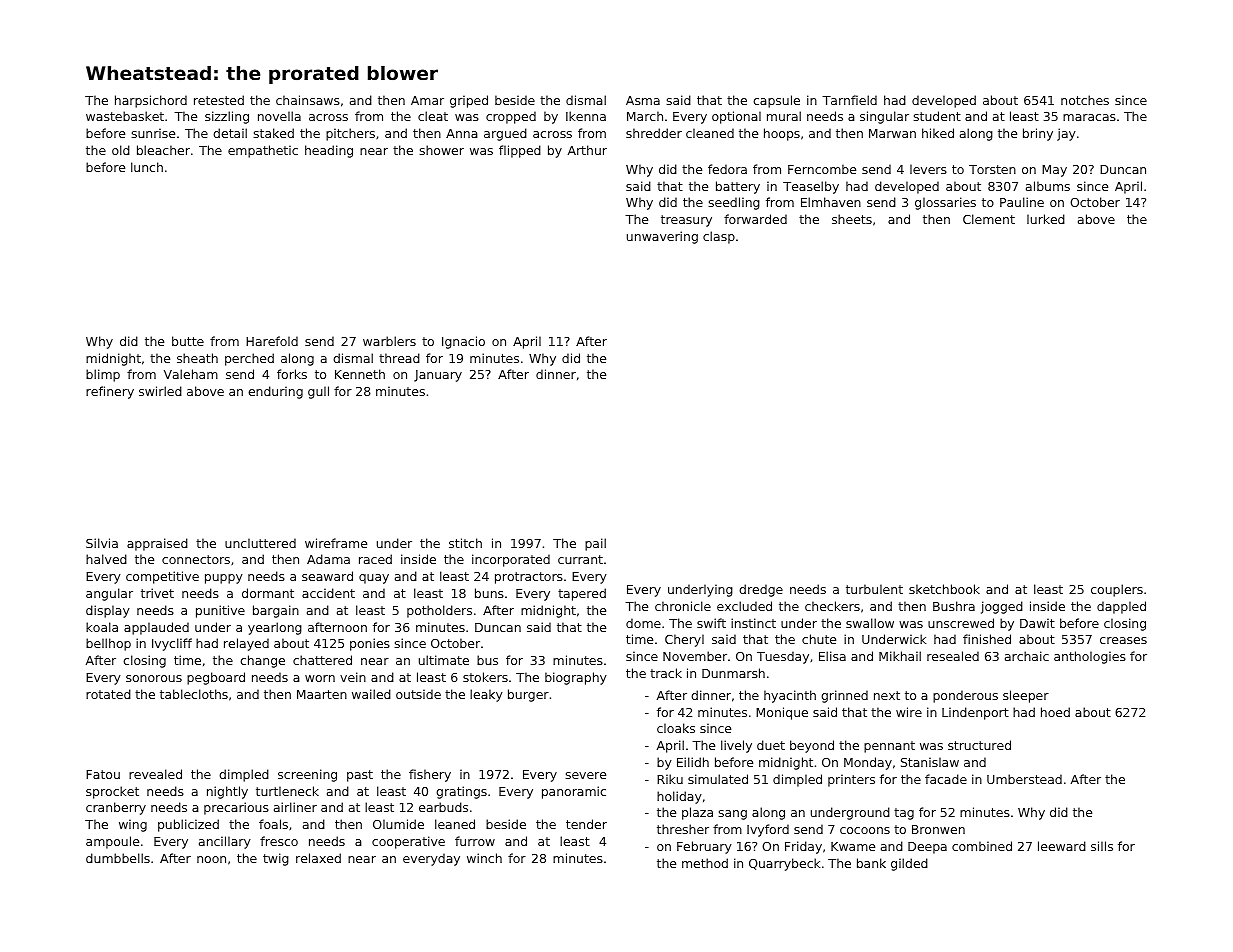 Image resolution: width=1233 pixels, height=952 pixels. What do you see at coordinates (465, 543) in the page?
I see `stitch` at bounding box center [465, 543].
